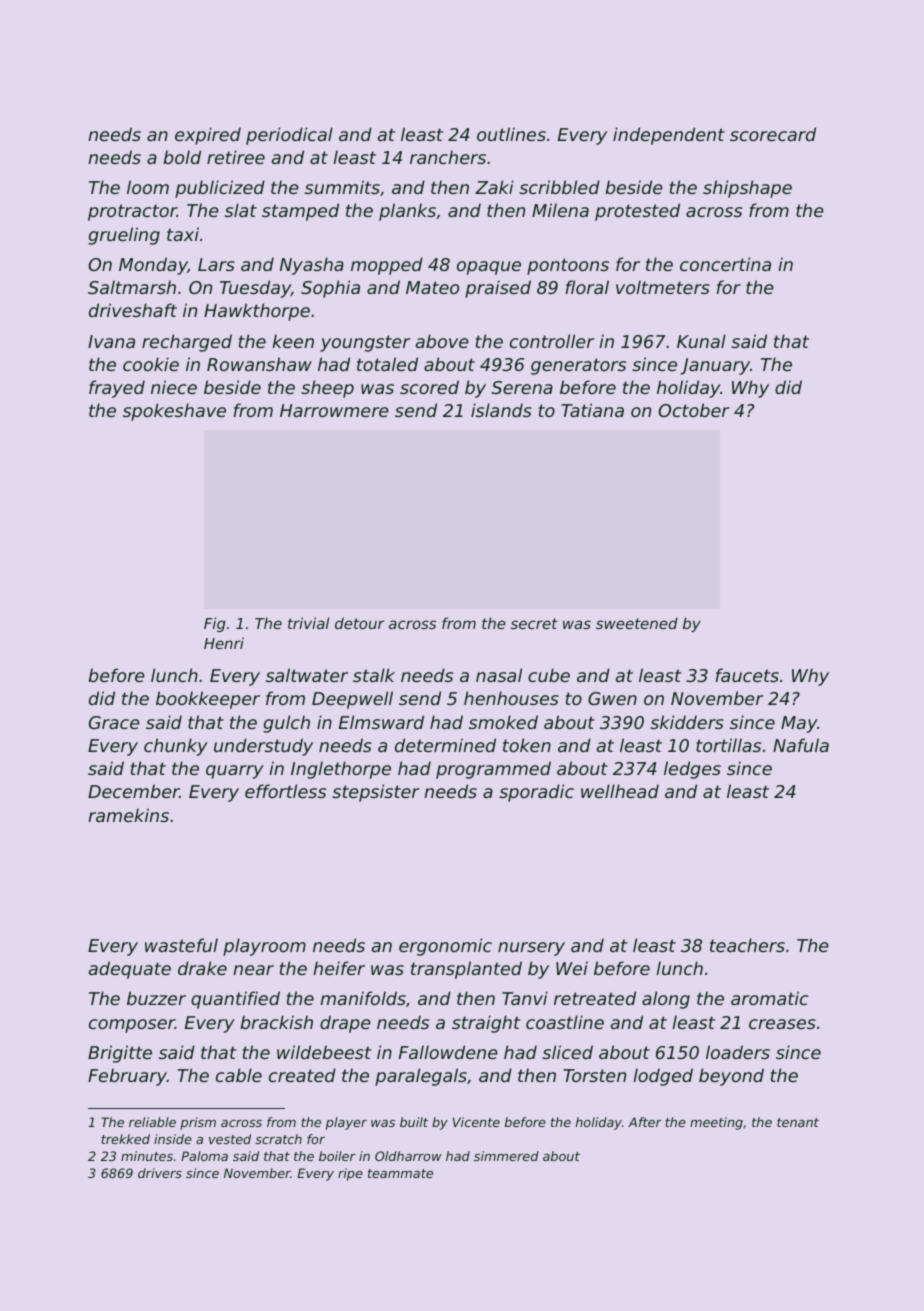 This screenshot has width=924, height=1311. Describe the element at coordinates (407, 212) in the screenshot. I see `planks` at that location.
